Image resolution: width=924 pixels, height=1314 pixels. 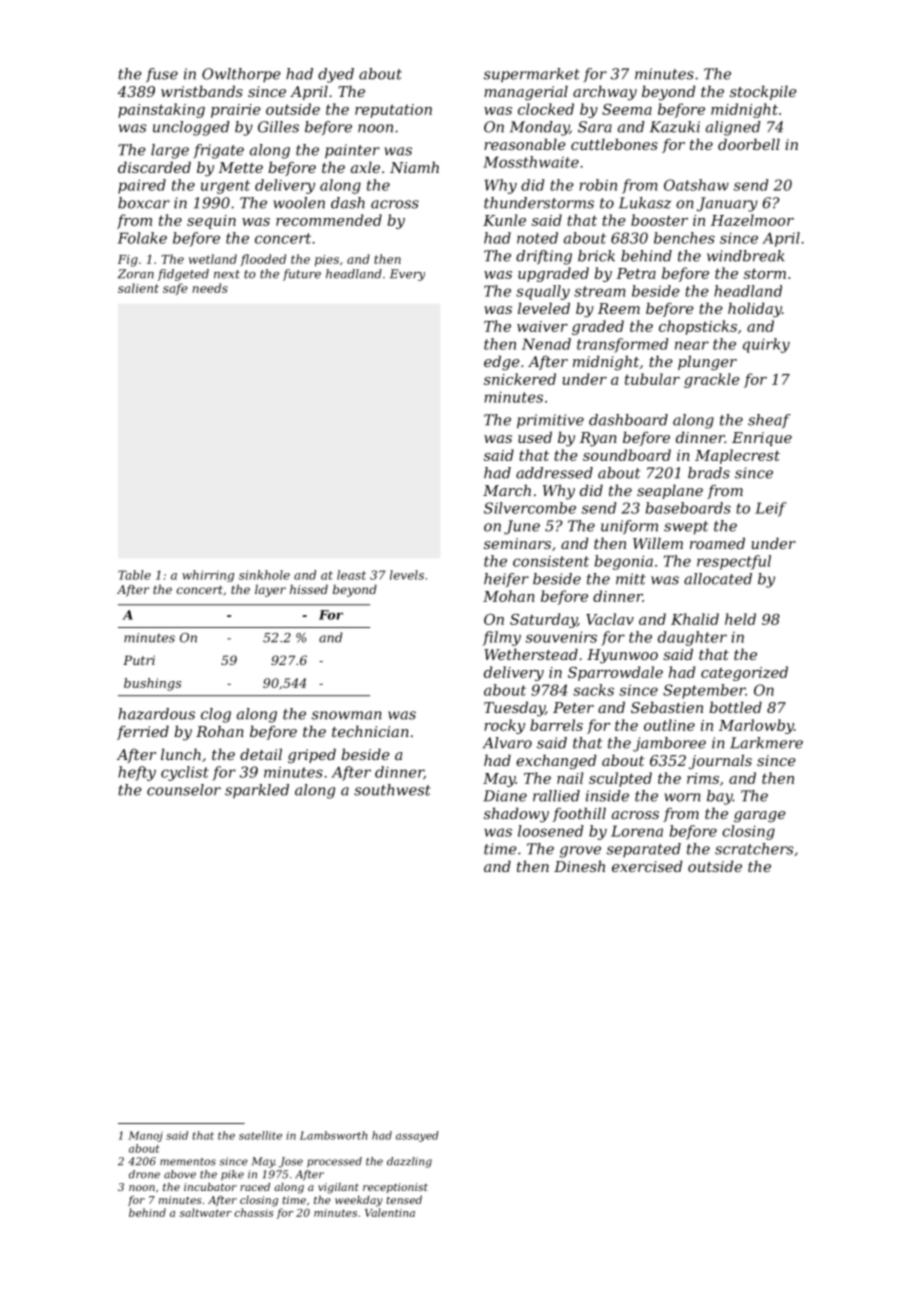 What do you see at coordinates (647, 866) in the screenshot?
I see `exercised` at bounding box center [647, 866].
